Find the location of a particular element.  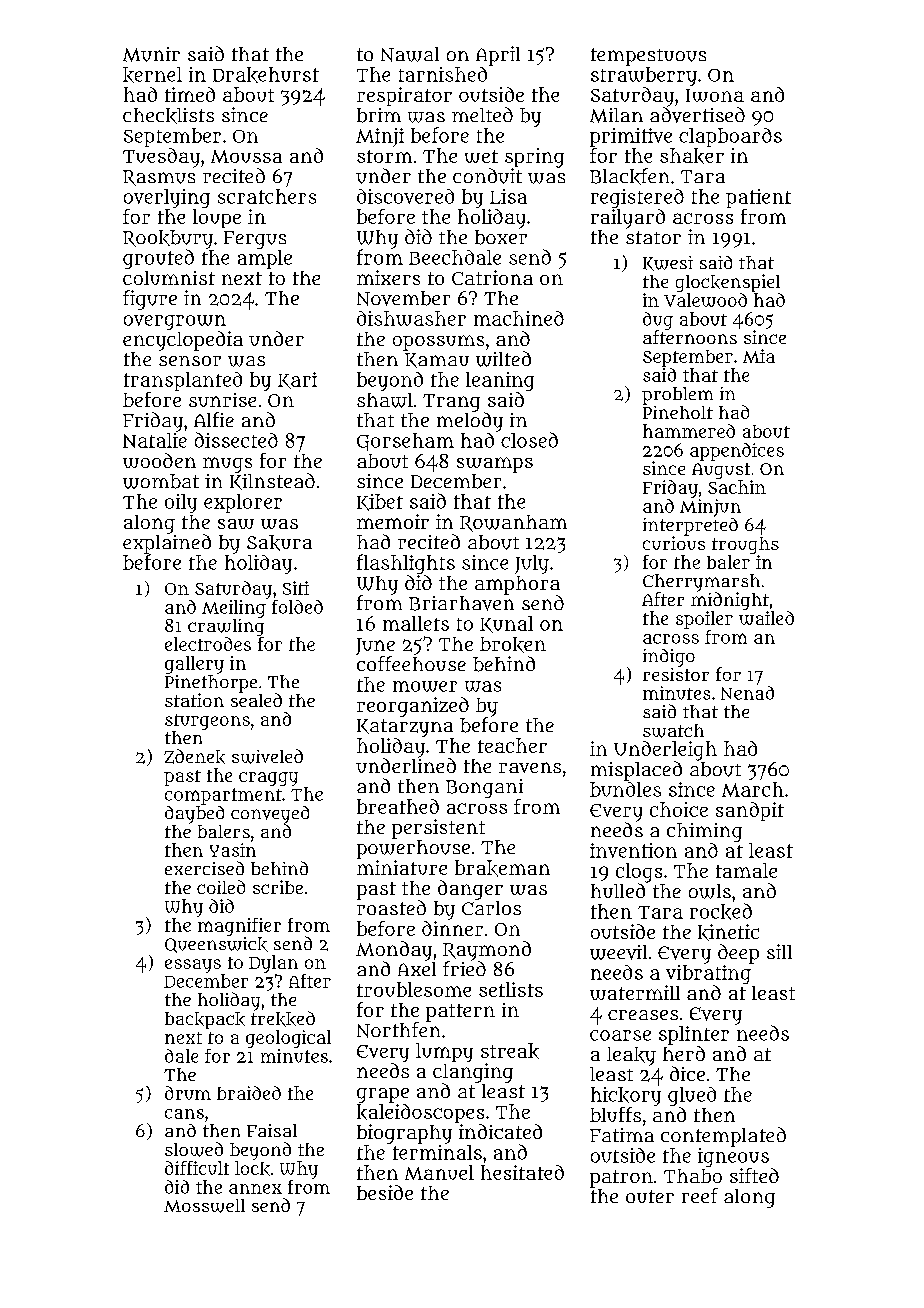

discovered is located at coordinates (405, 196).
